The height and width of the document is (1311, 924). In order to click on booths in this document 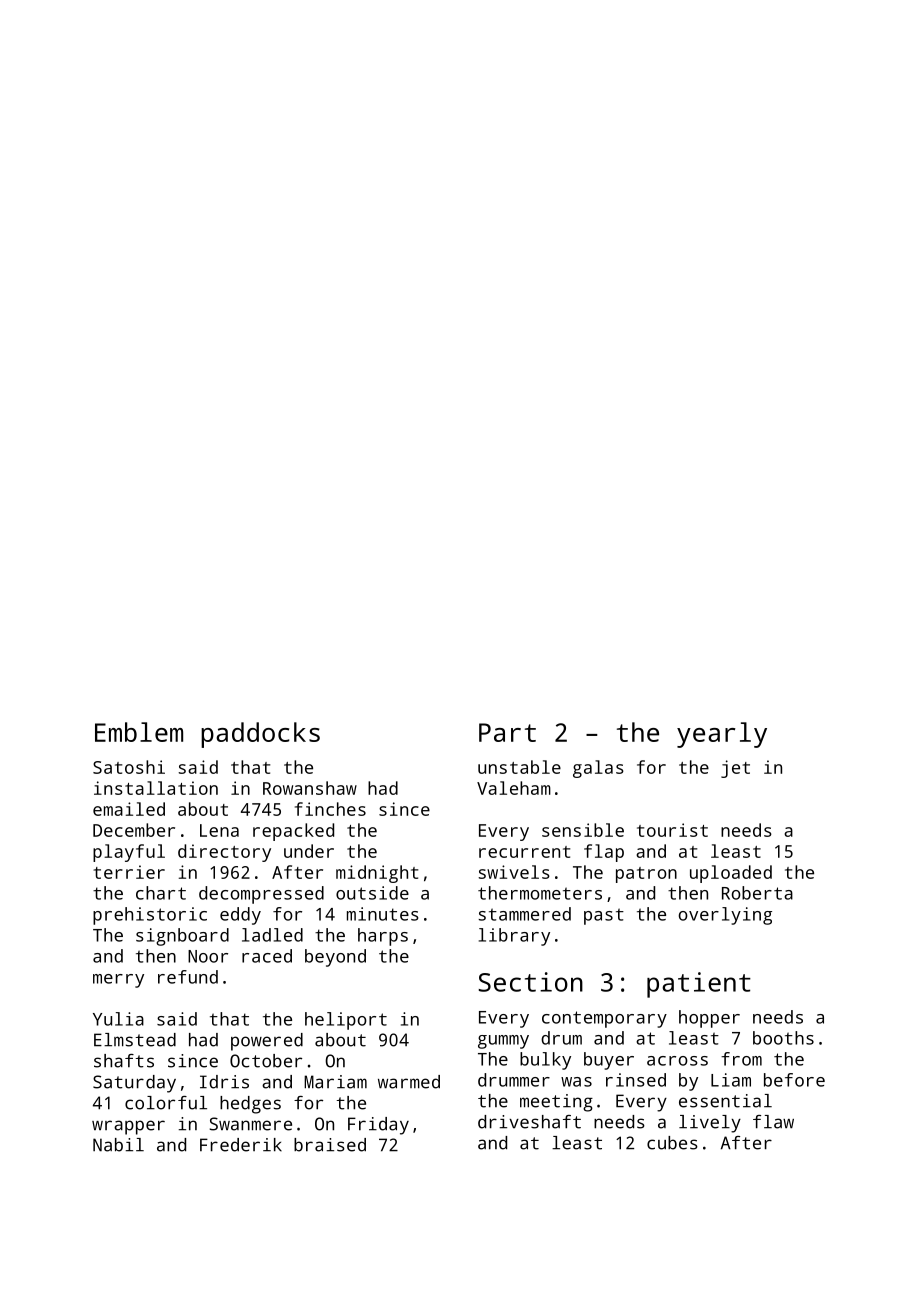, I will do `click(783, 1038)`.
